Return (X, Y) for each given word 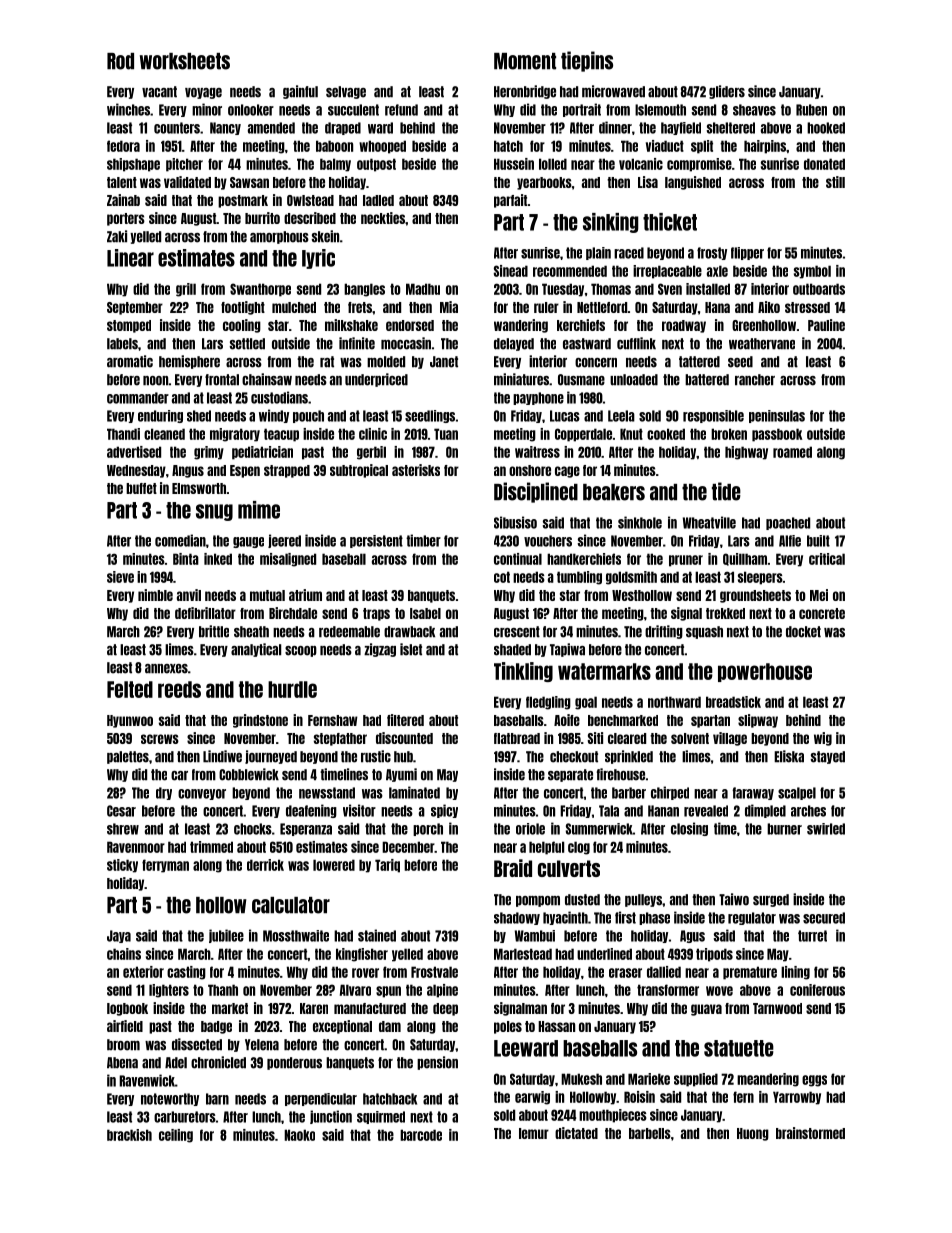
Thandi (123, 434)
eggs (814, 1081)
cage (567, 472)
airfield (125, 1026)
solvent (690, 738)
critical (827, 559)
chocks (253, 829)
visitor (359, 810)
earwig (532, 1098)
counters (177, 128)
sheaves (754, 110)
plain (598, 253)
